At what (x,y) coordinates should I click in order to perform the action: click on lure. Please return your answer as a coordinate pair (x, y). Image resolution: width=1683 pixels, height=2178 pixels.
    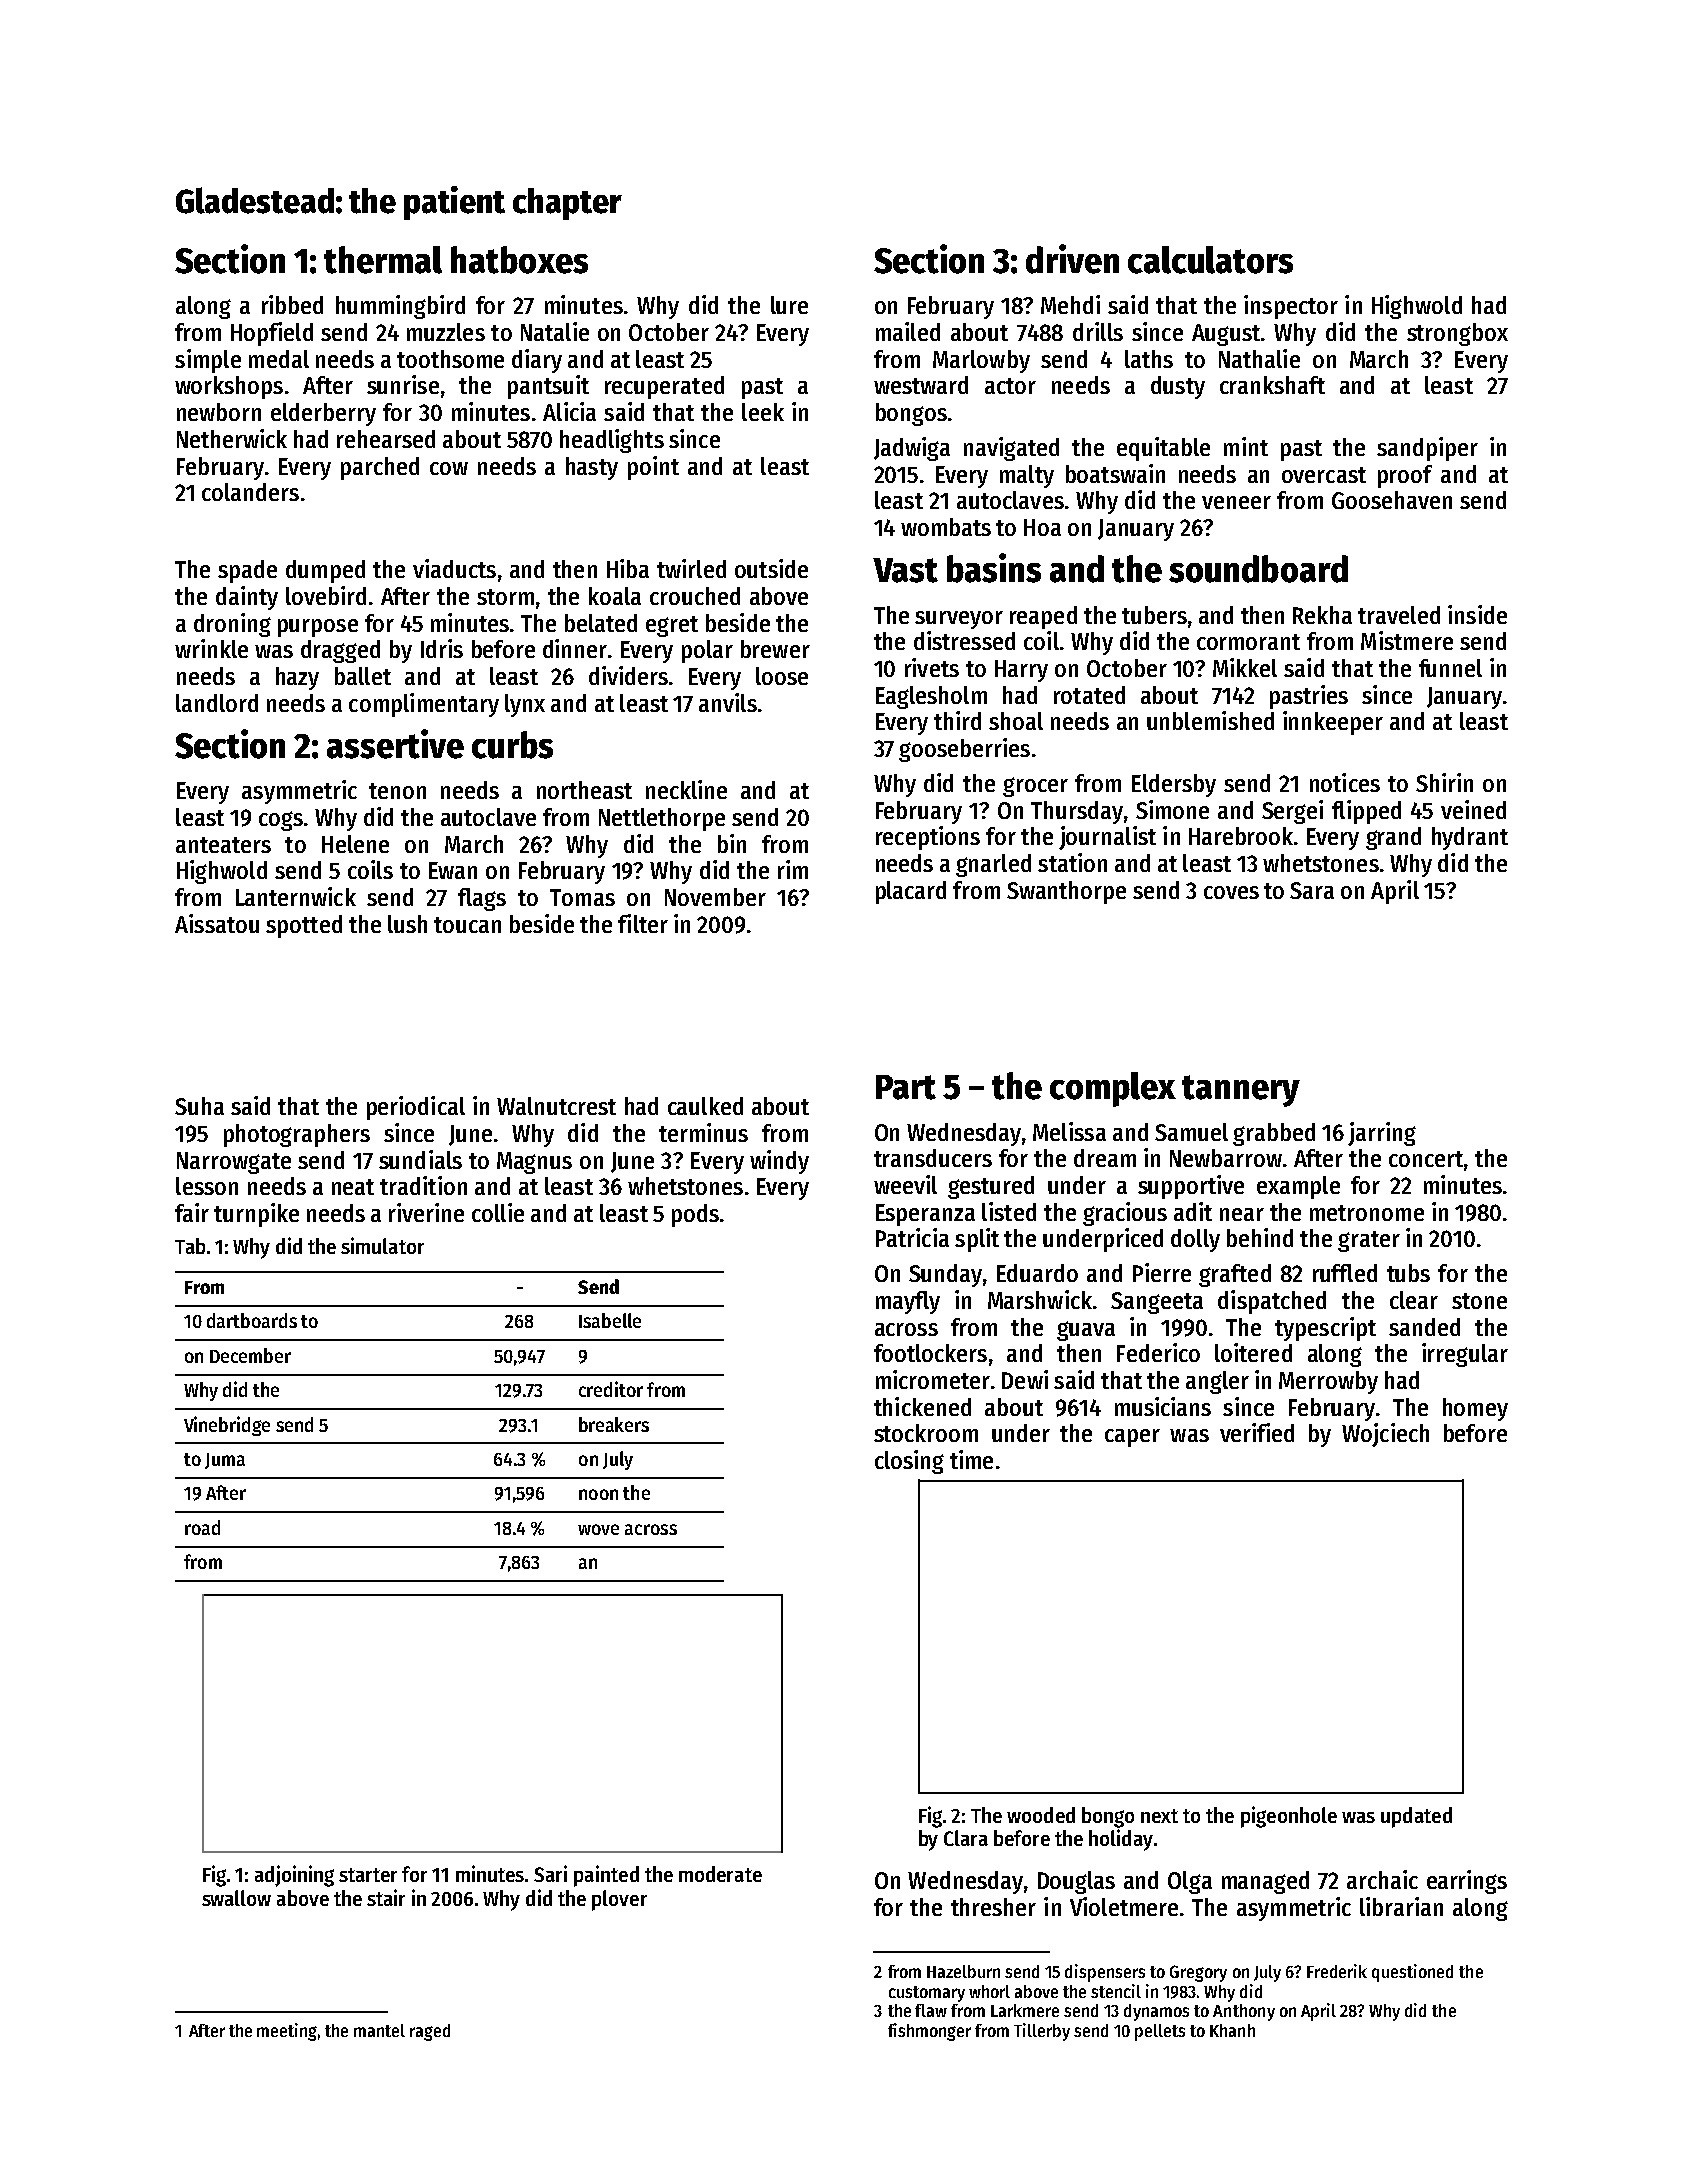
    Looking at the image, I should click on (789, 305).
